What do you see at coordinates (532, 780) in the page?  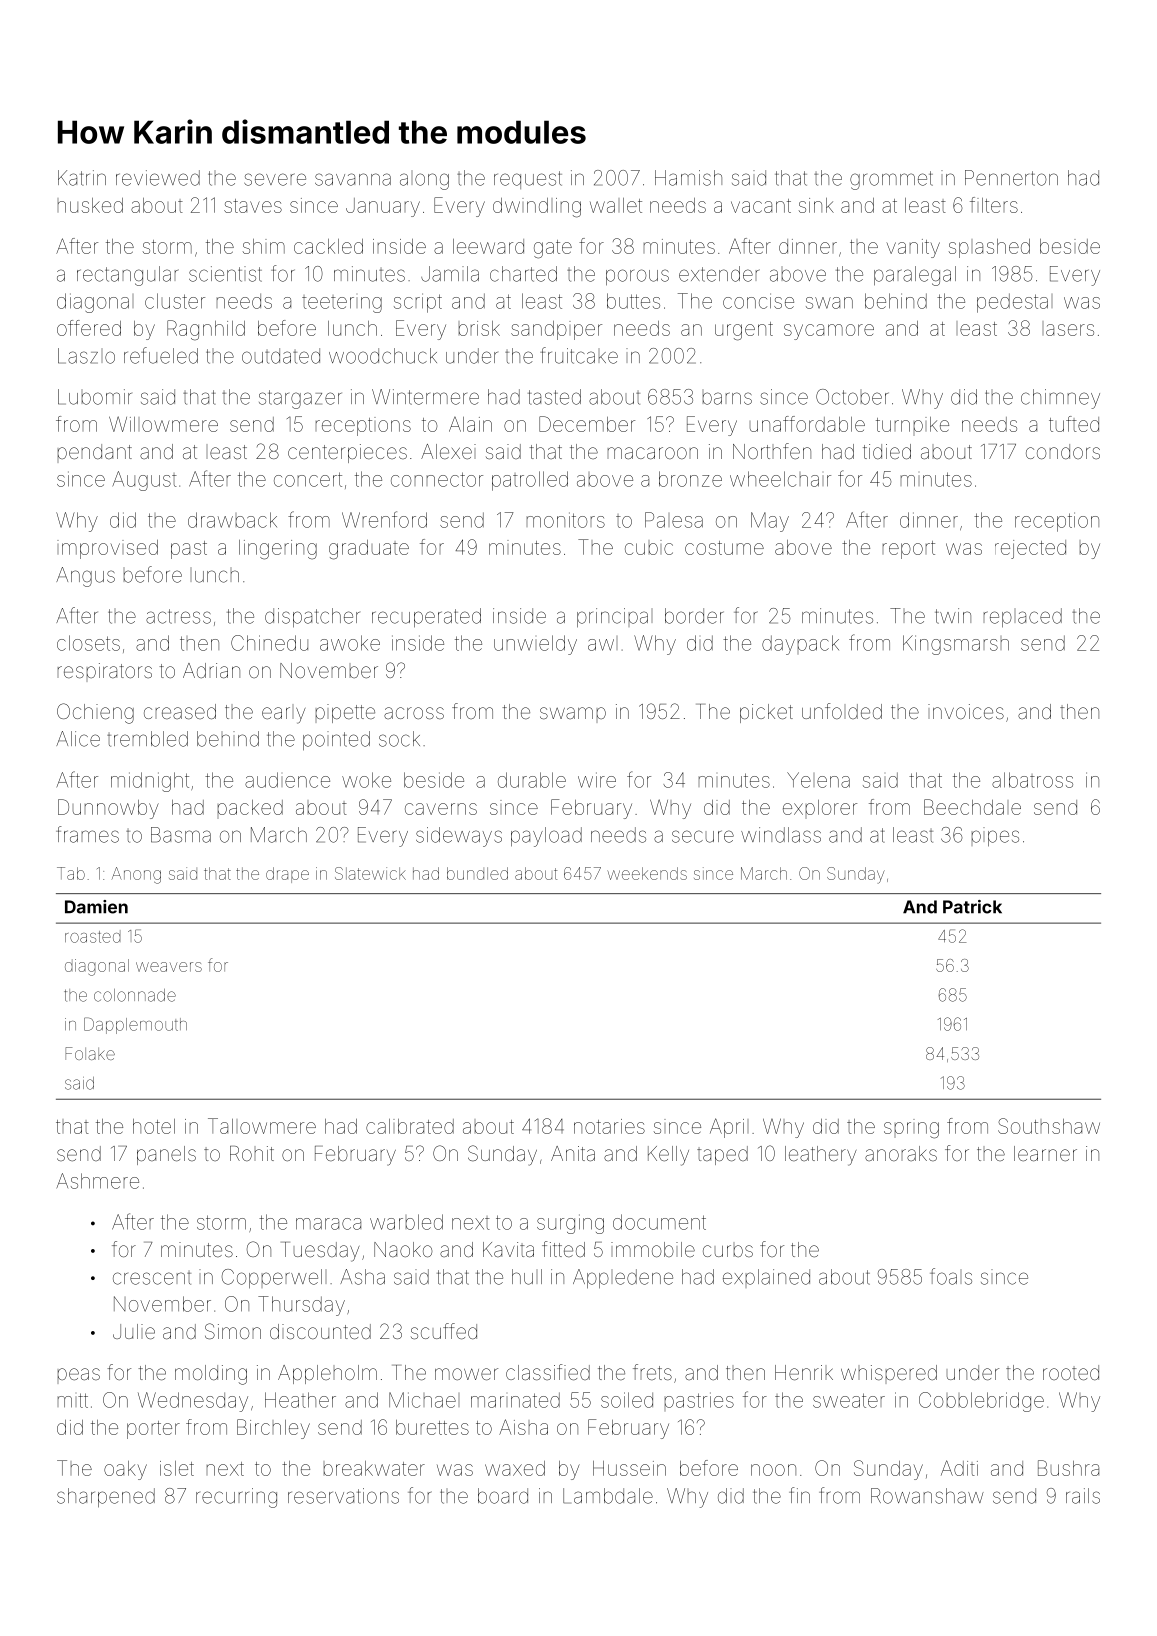 I see `durable` at bounding box center [532, 780].
